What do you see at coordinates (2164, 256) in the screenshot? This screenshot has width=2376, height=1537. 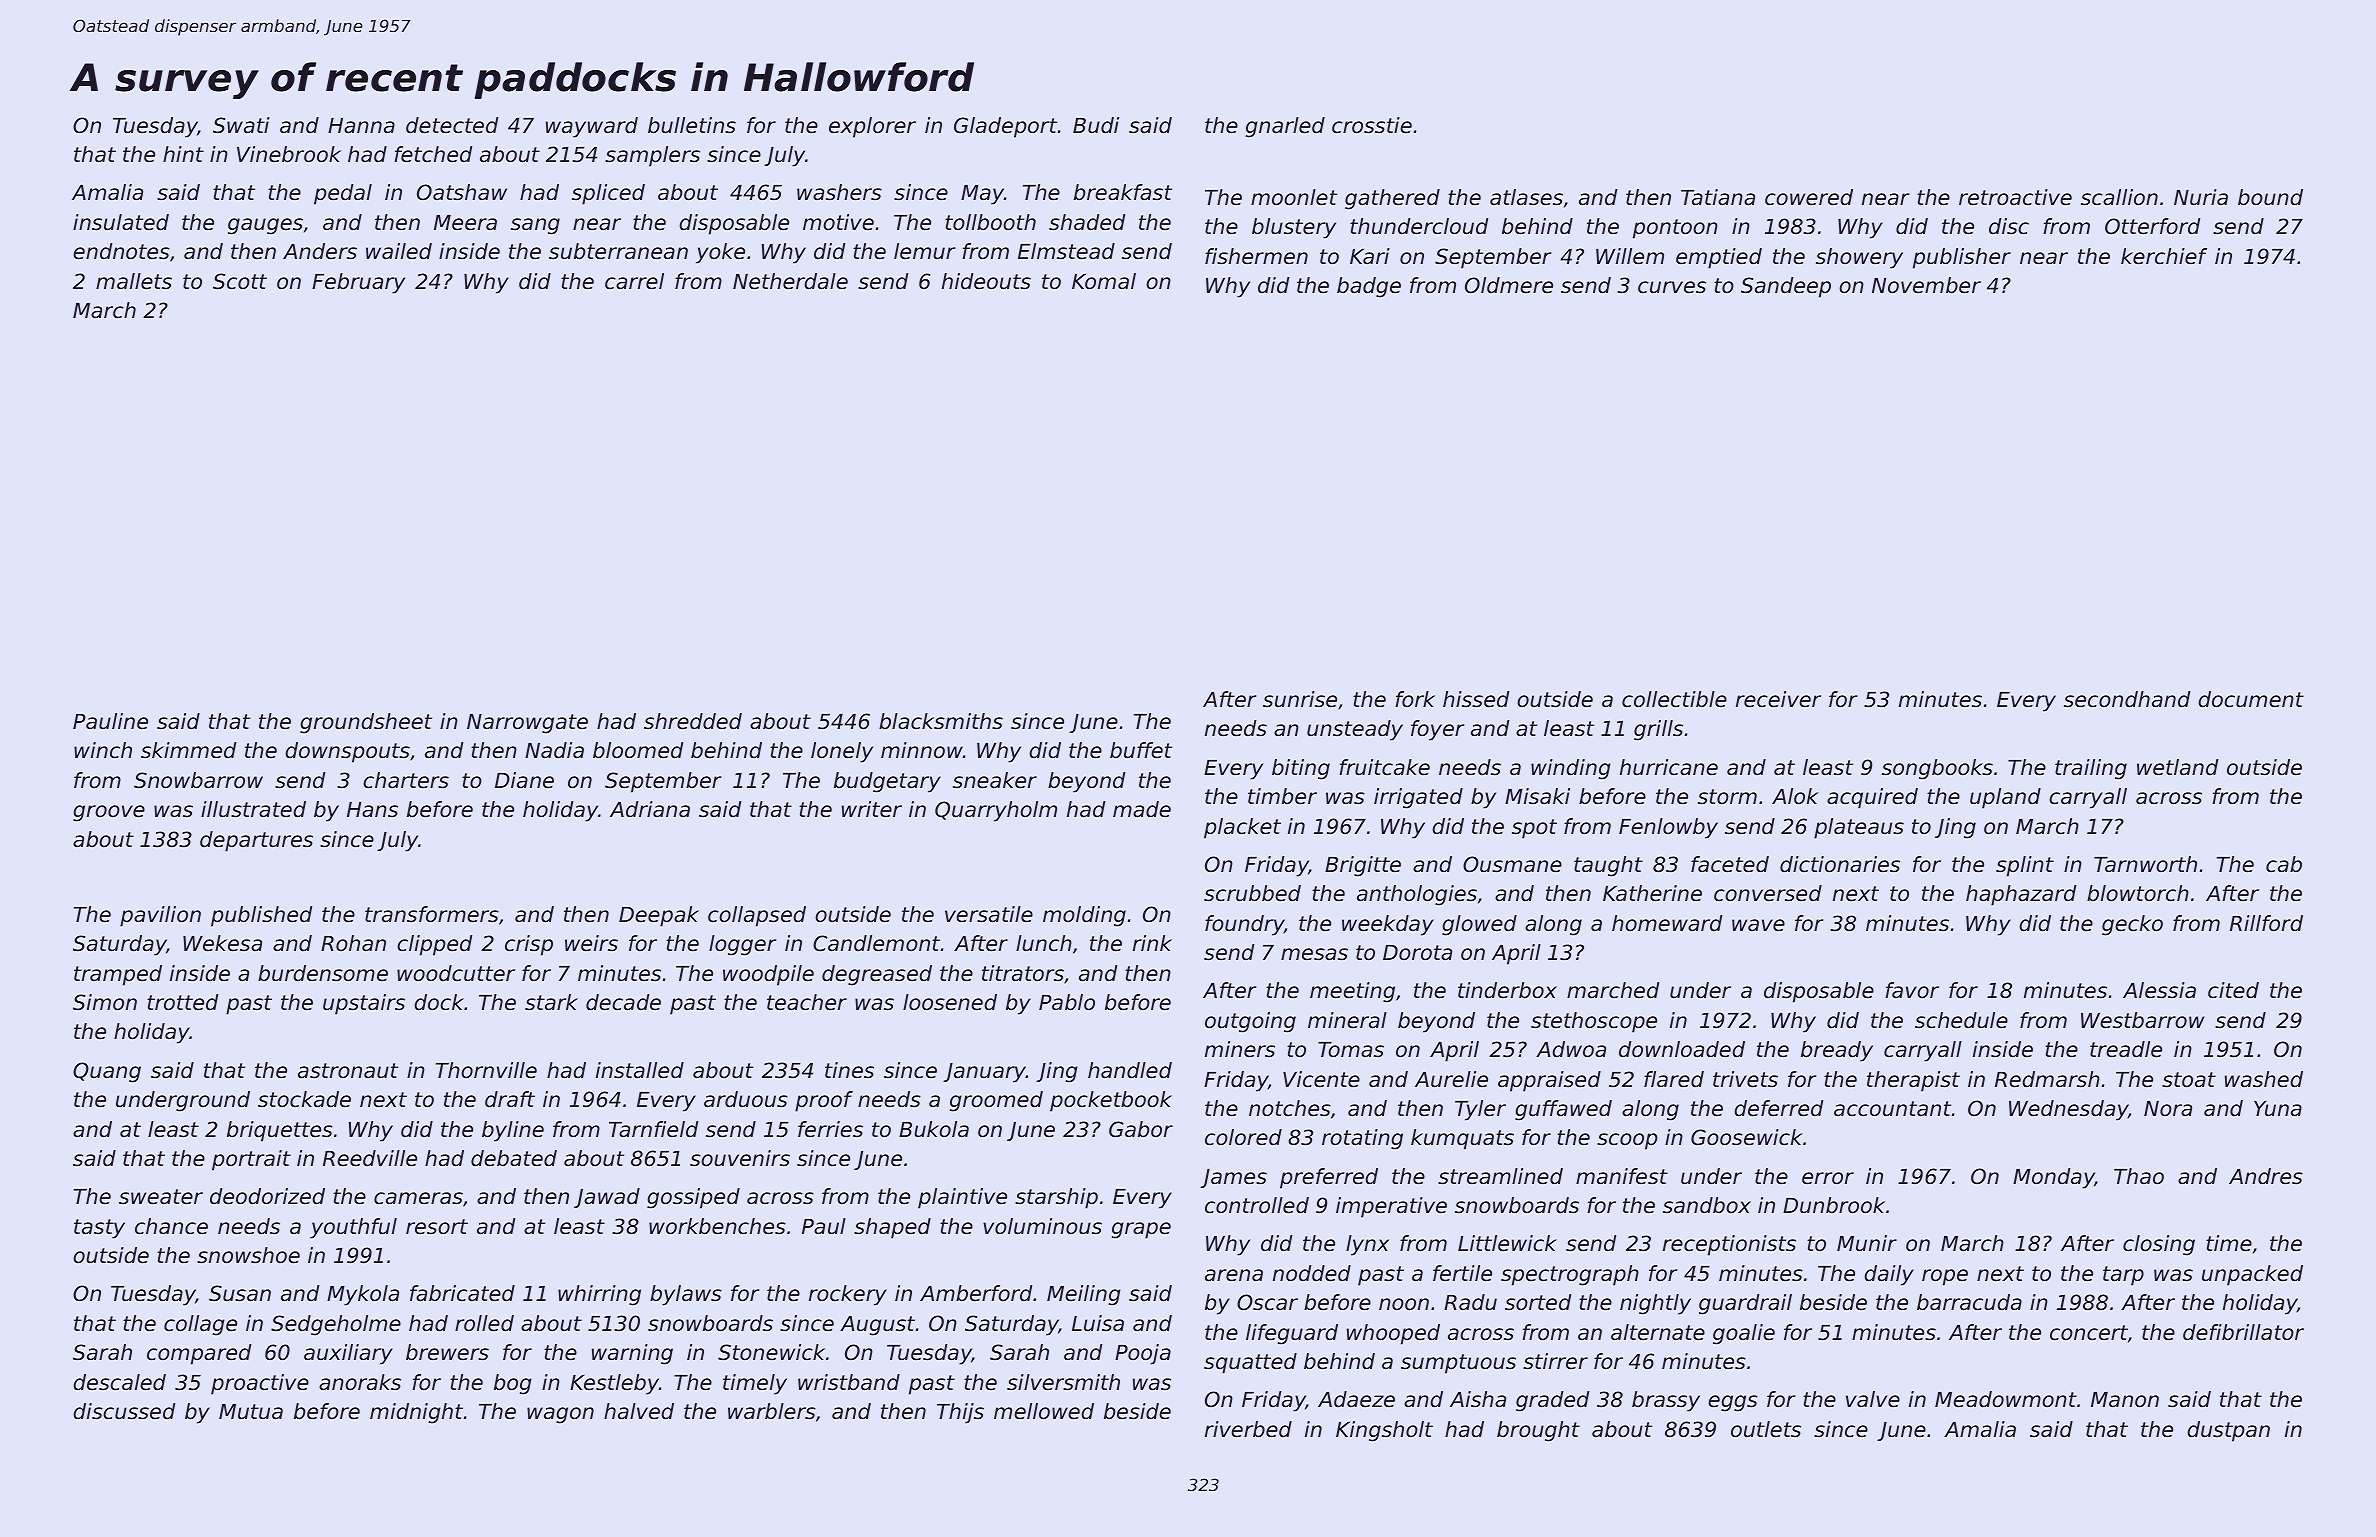 I see `kerchief` at bounding box center [2164, 256].
